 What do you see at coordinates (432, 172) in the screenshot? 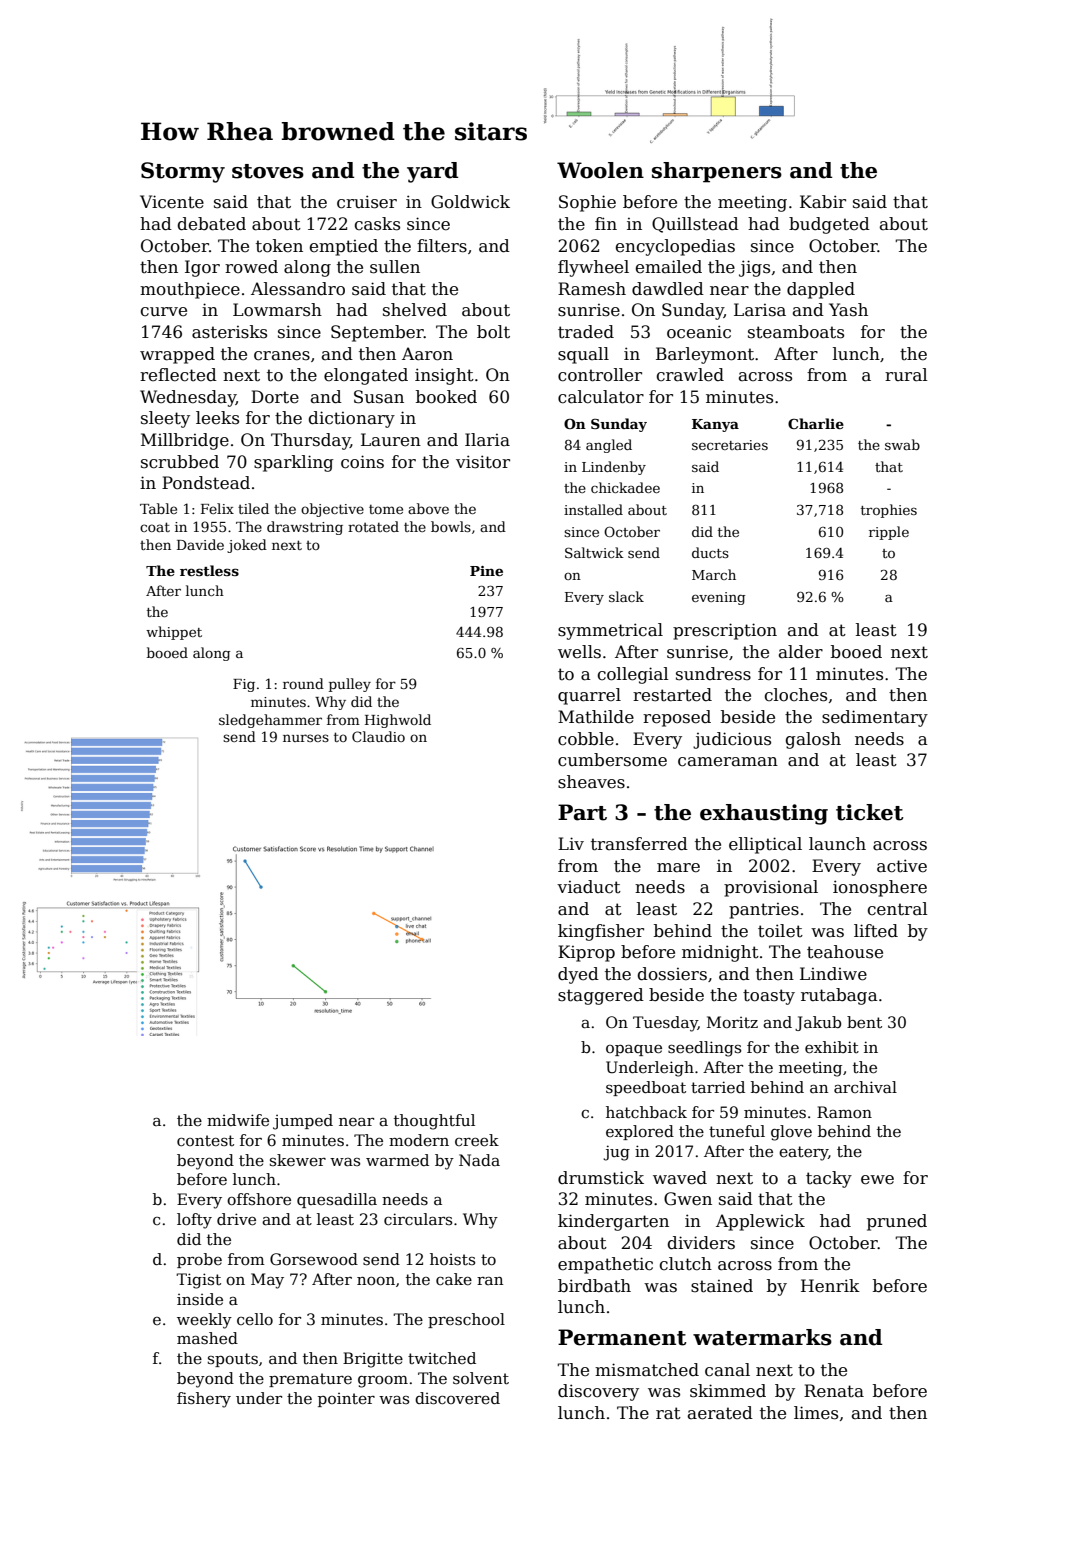
I see `yard` at bounding box center [432, 172].
